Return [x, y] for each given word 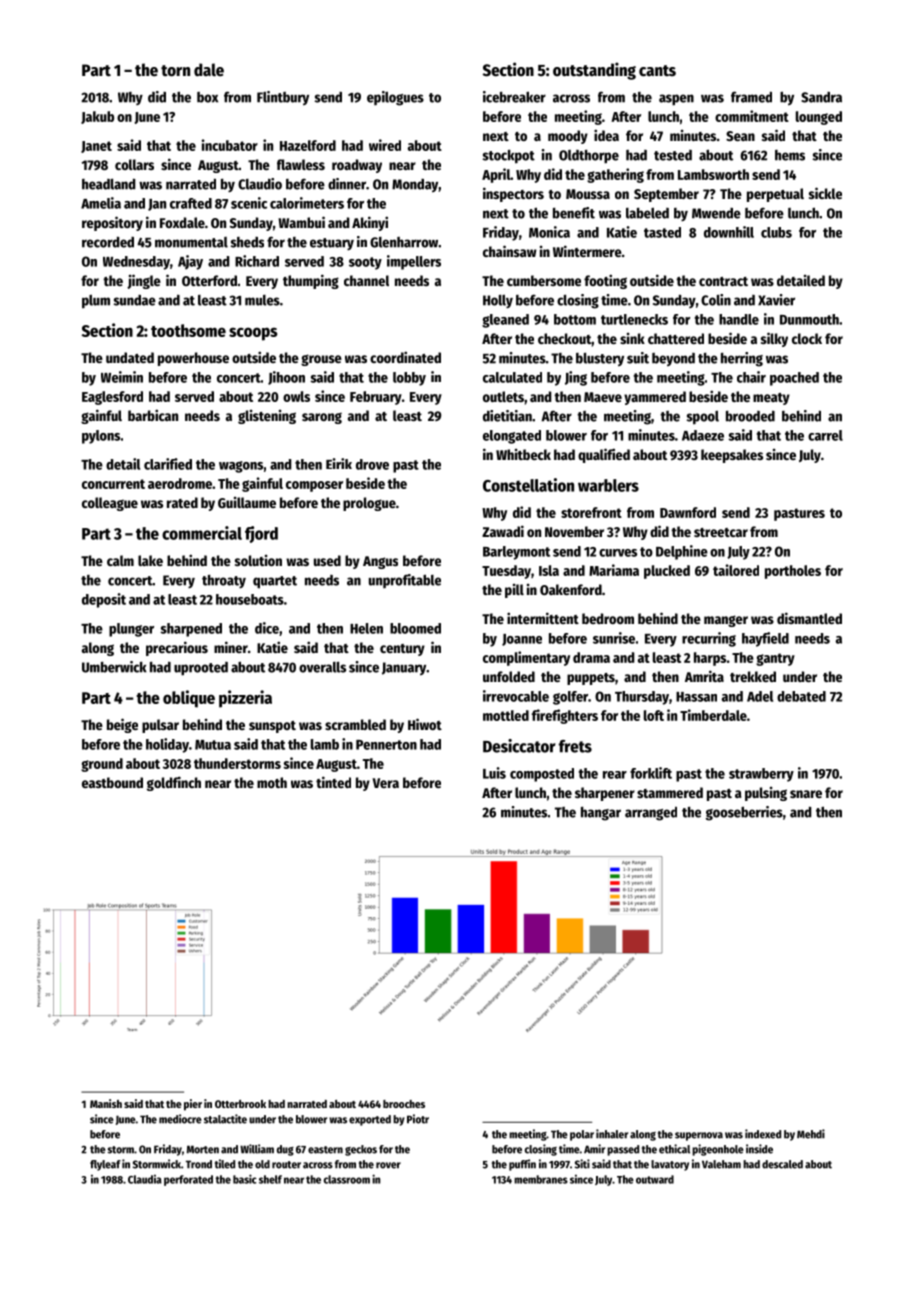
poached [794, 379]
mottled [506, 715]
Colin [716, 300]
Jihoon [286, 378]
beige [122, 725]
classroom [347, 1179]
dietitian [507, 416]
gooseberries [744, 813]
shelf [270, 1179]
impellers [414, 262]
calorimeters [307, 203]
